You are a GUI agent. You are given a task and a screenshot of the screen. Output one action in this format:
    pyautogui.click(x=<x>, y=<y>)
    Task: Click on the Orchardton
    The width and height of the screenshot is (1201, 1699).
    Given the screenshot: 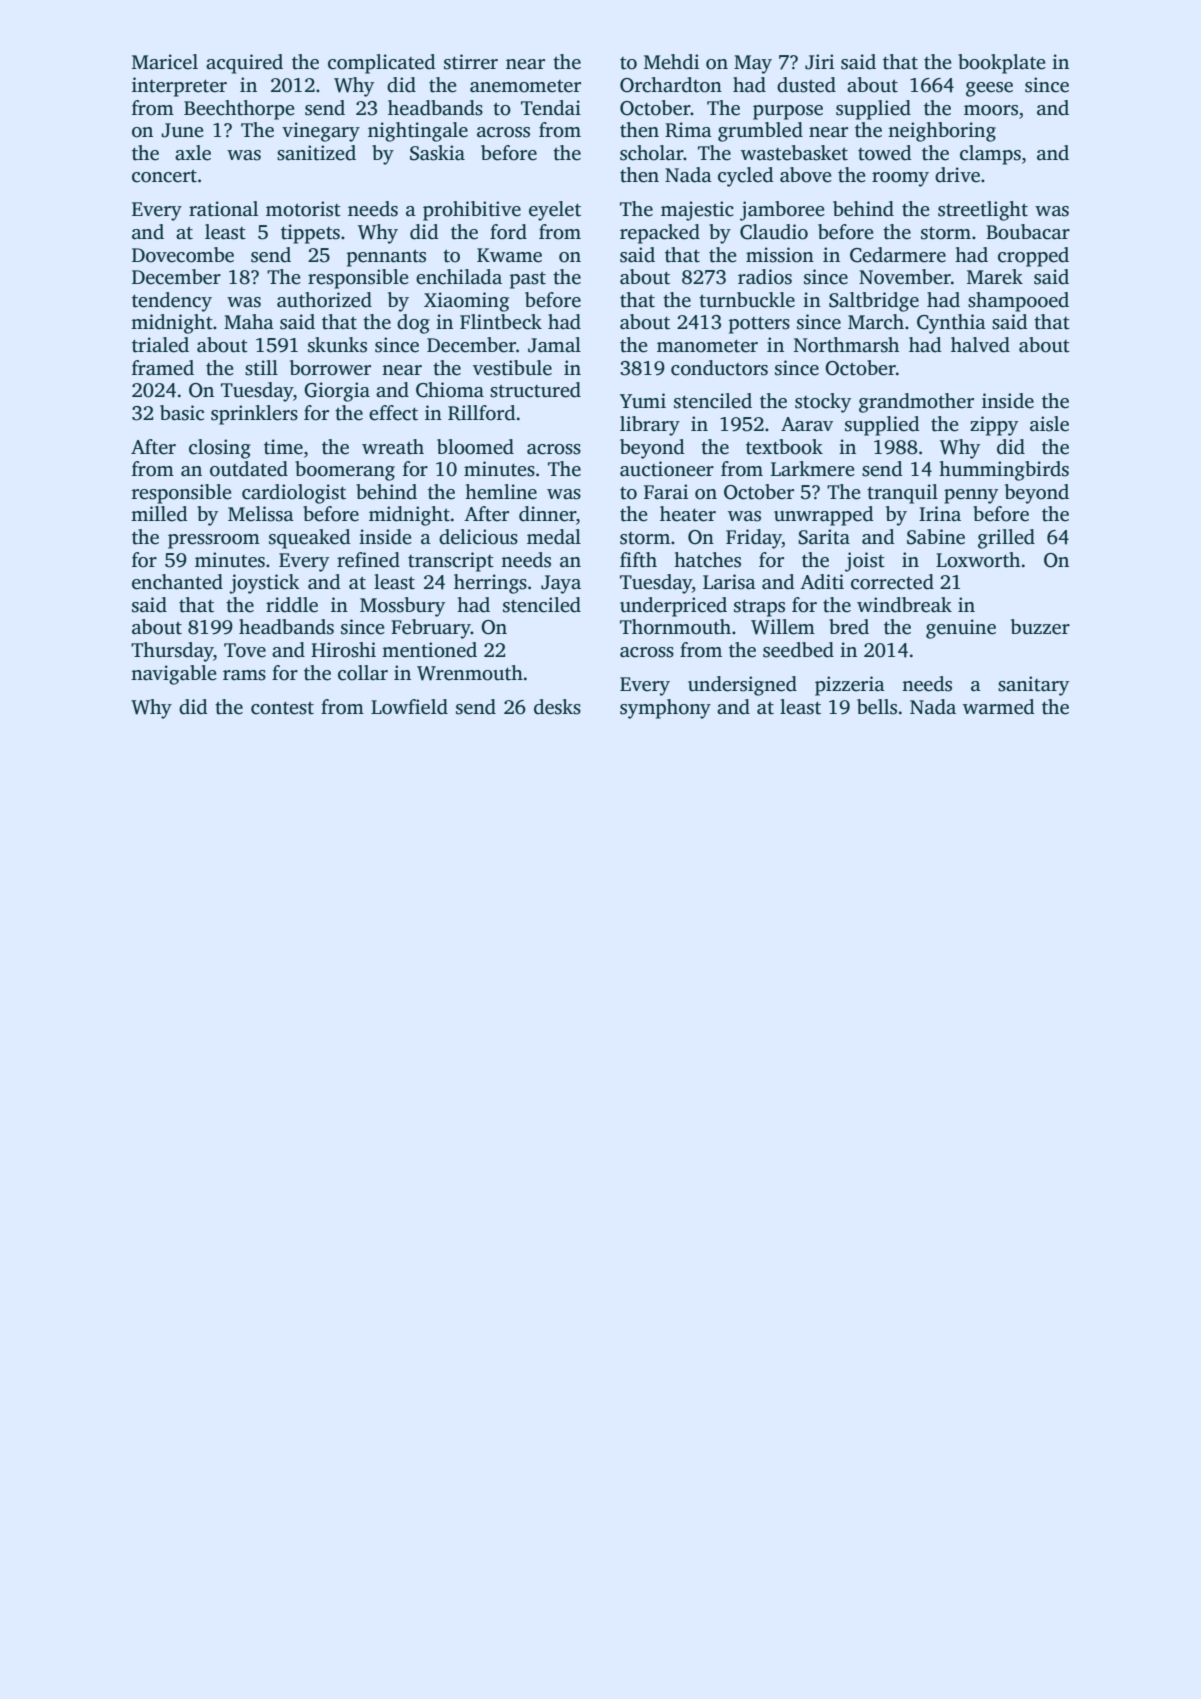 What is the action you would take?
    pyautogui.click(x=671, y=85)
